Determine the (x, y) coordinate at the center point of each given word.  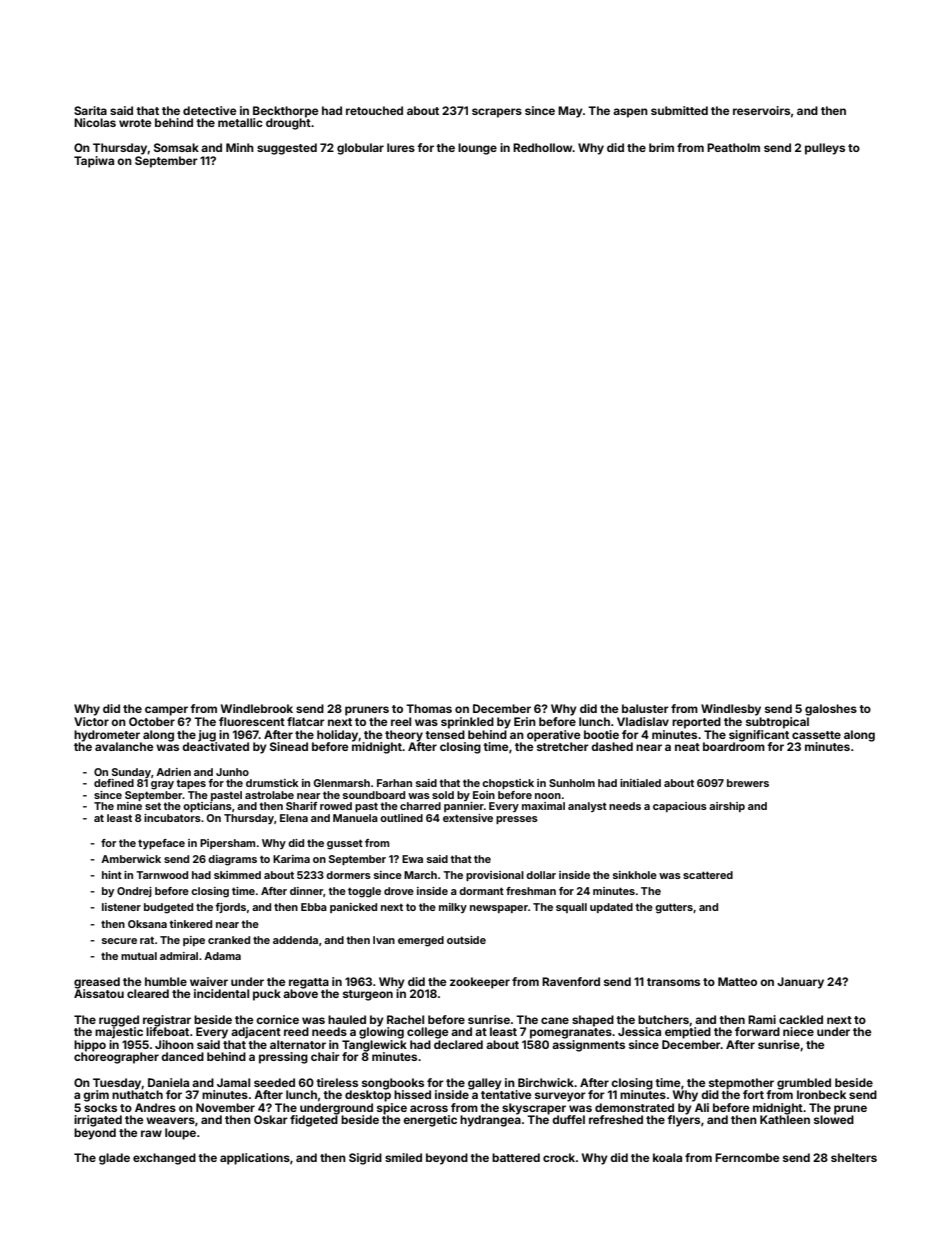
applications (255, 1159)
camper (166, 711)
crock (559, 1157)
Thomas (429, 708)
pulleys (825, 149)
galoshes (831, 710)
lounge (477, 149)
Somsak (176, 147)
